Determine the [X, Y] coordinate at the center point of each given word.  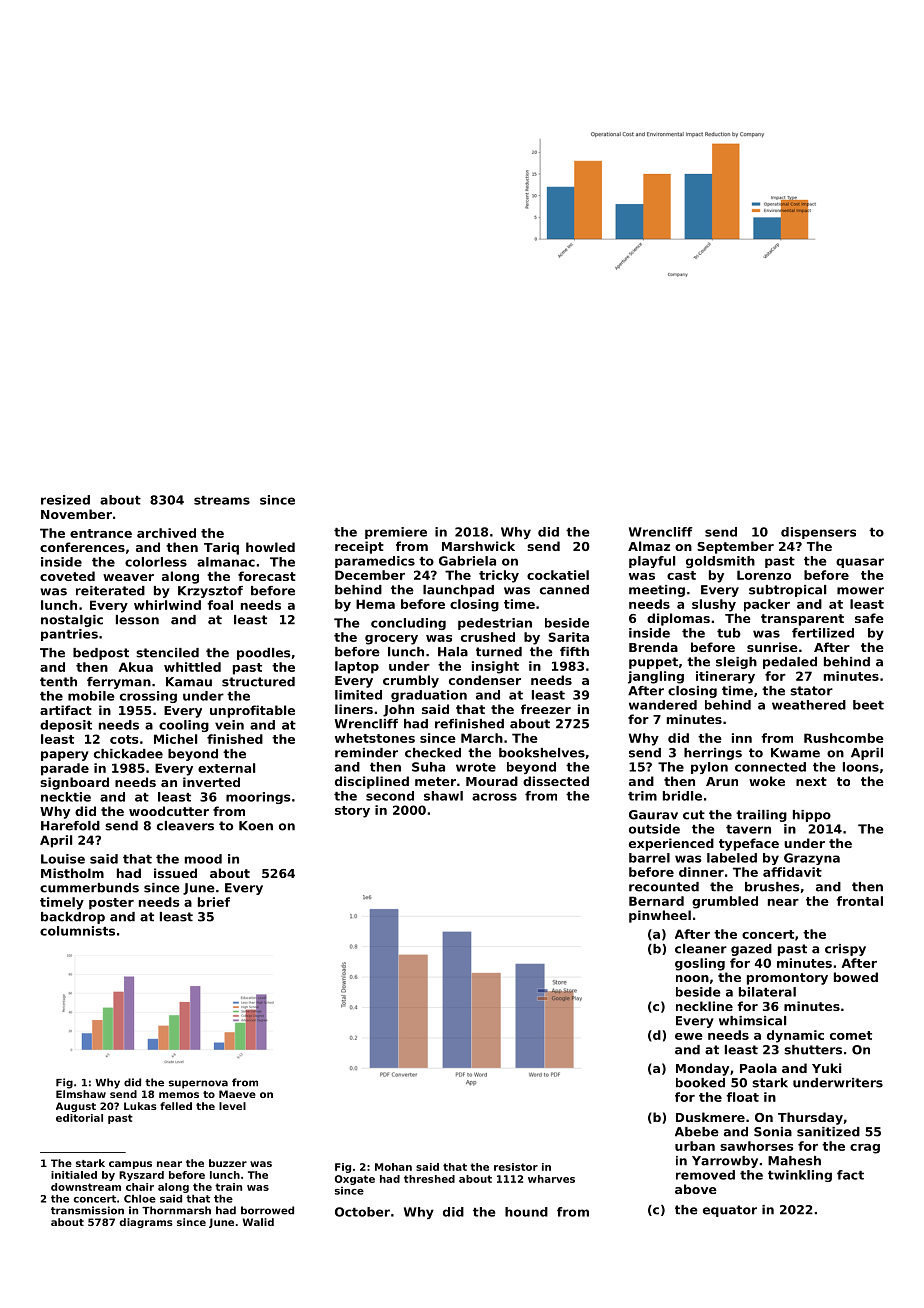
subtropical [787, 591]
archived [166, 533]
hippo [812, 816]
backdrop [73, 918]
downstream [86, 1187]
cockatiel [558, 575]
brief [214, 902]
